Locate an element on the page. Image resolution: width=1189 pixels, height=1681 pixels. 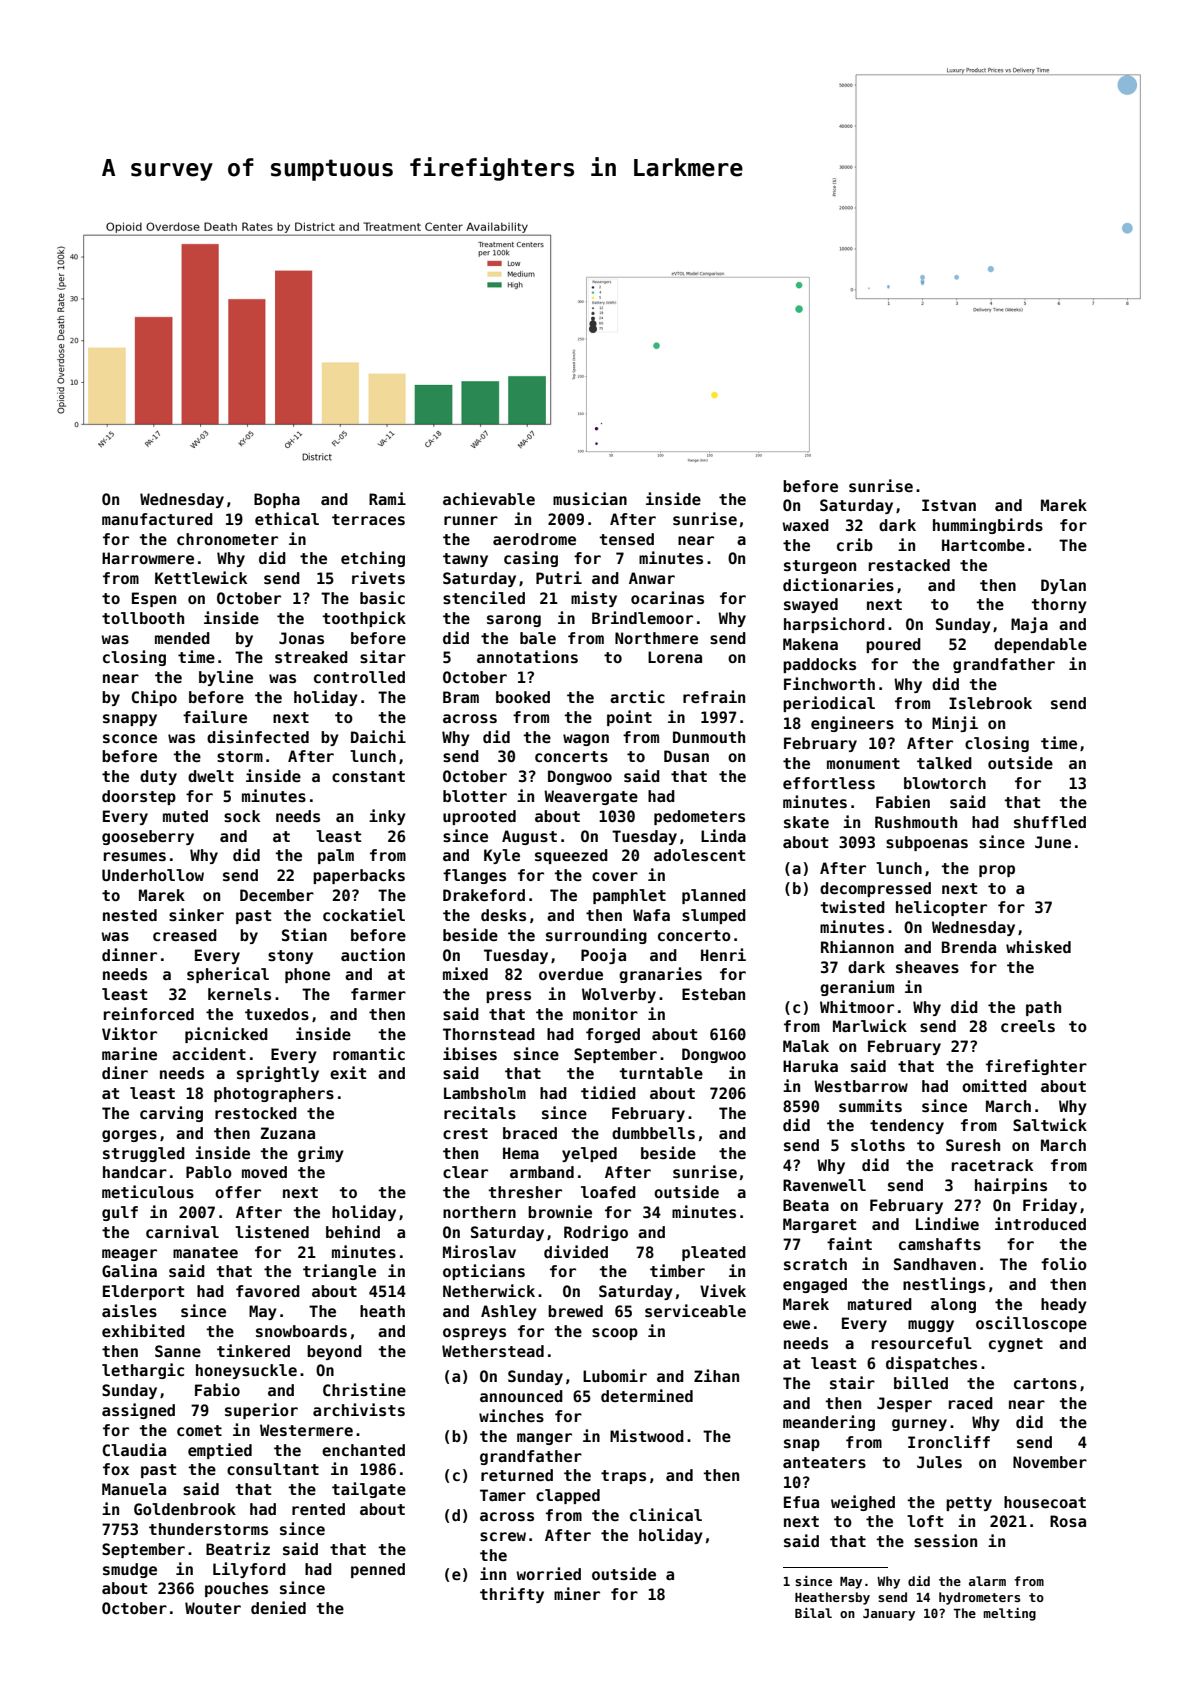
musician is located at coordinates (590, 498).
